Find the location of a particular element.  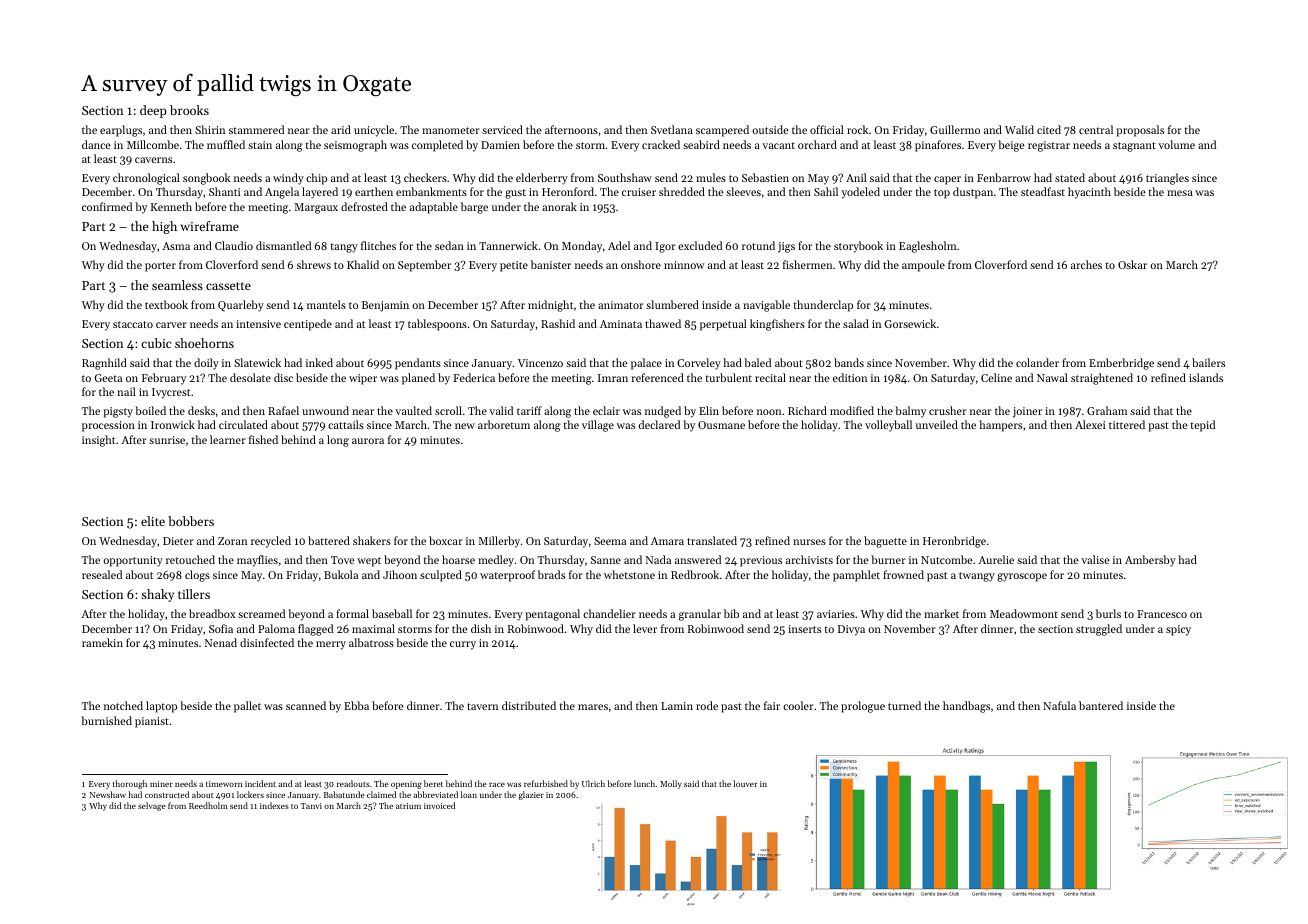

nail is located at coordinates (126, 391).
